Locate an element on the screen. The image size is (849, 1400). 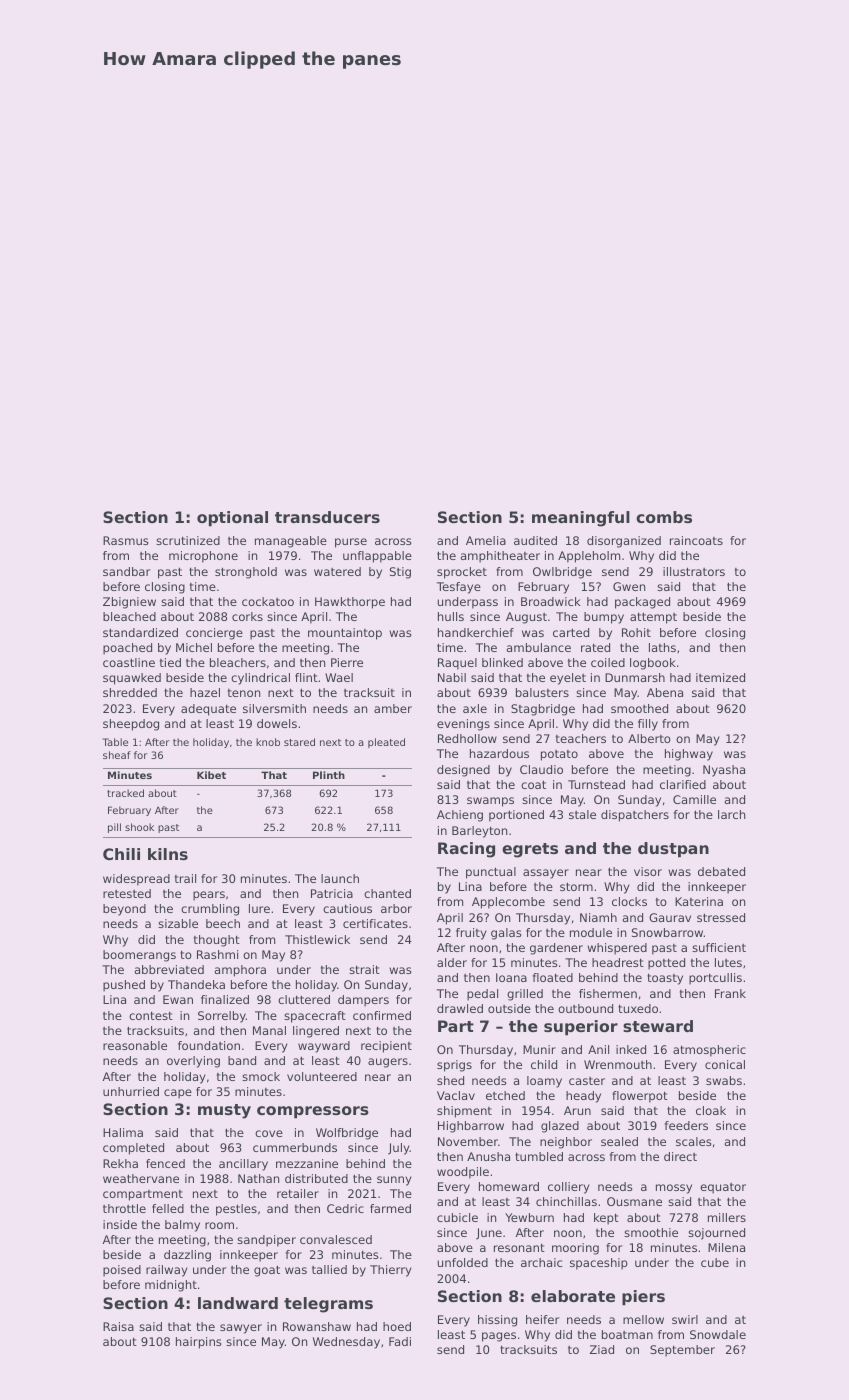
grilled is located at coordinates (525, 995).
